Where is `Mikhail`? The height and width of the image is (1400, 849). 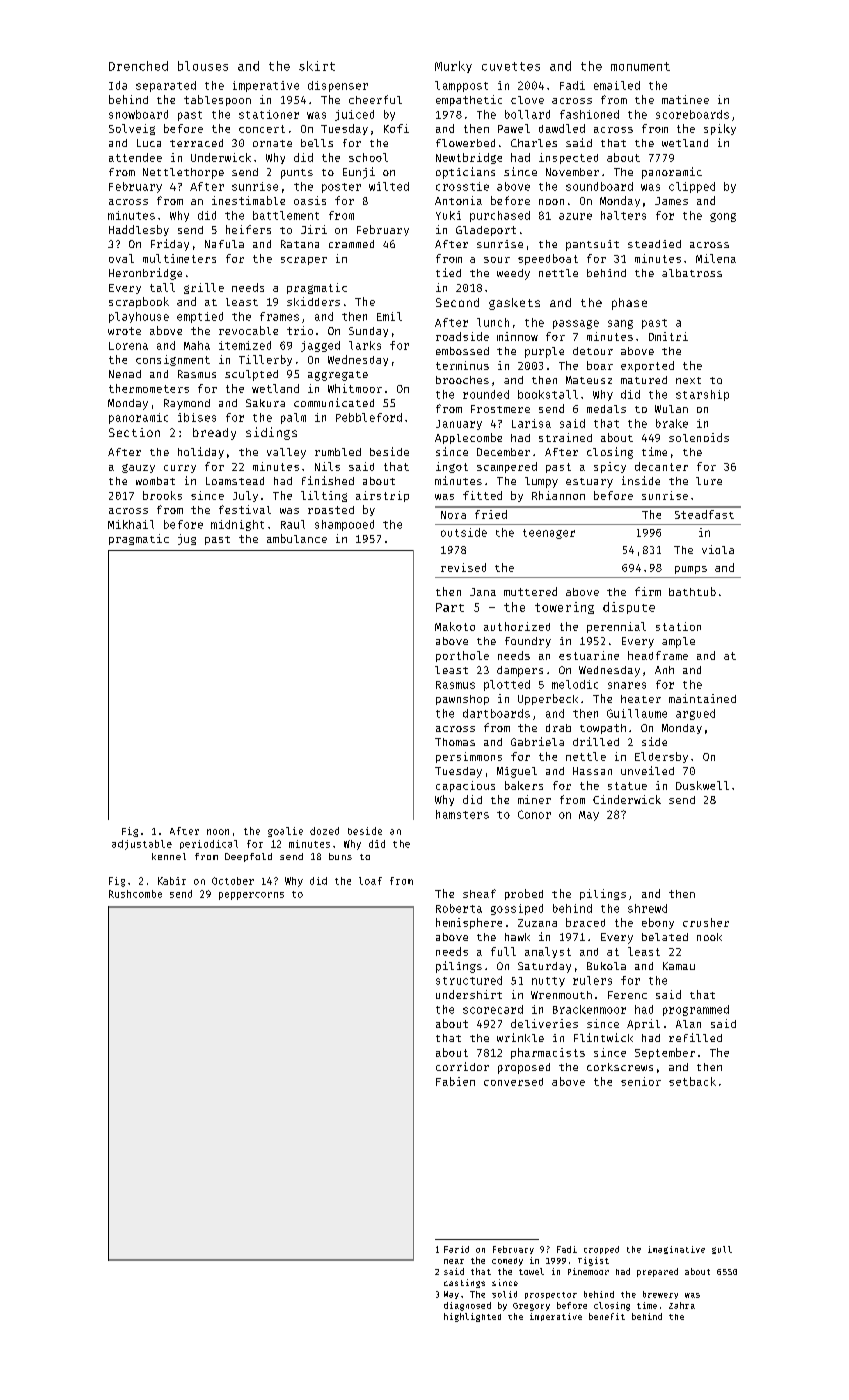
Mikhail is located at coordinates (131, 524).
